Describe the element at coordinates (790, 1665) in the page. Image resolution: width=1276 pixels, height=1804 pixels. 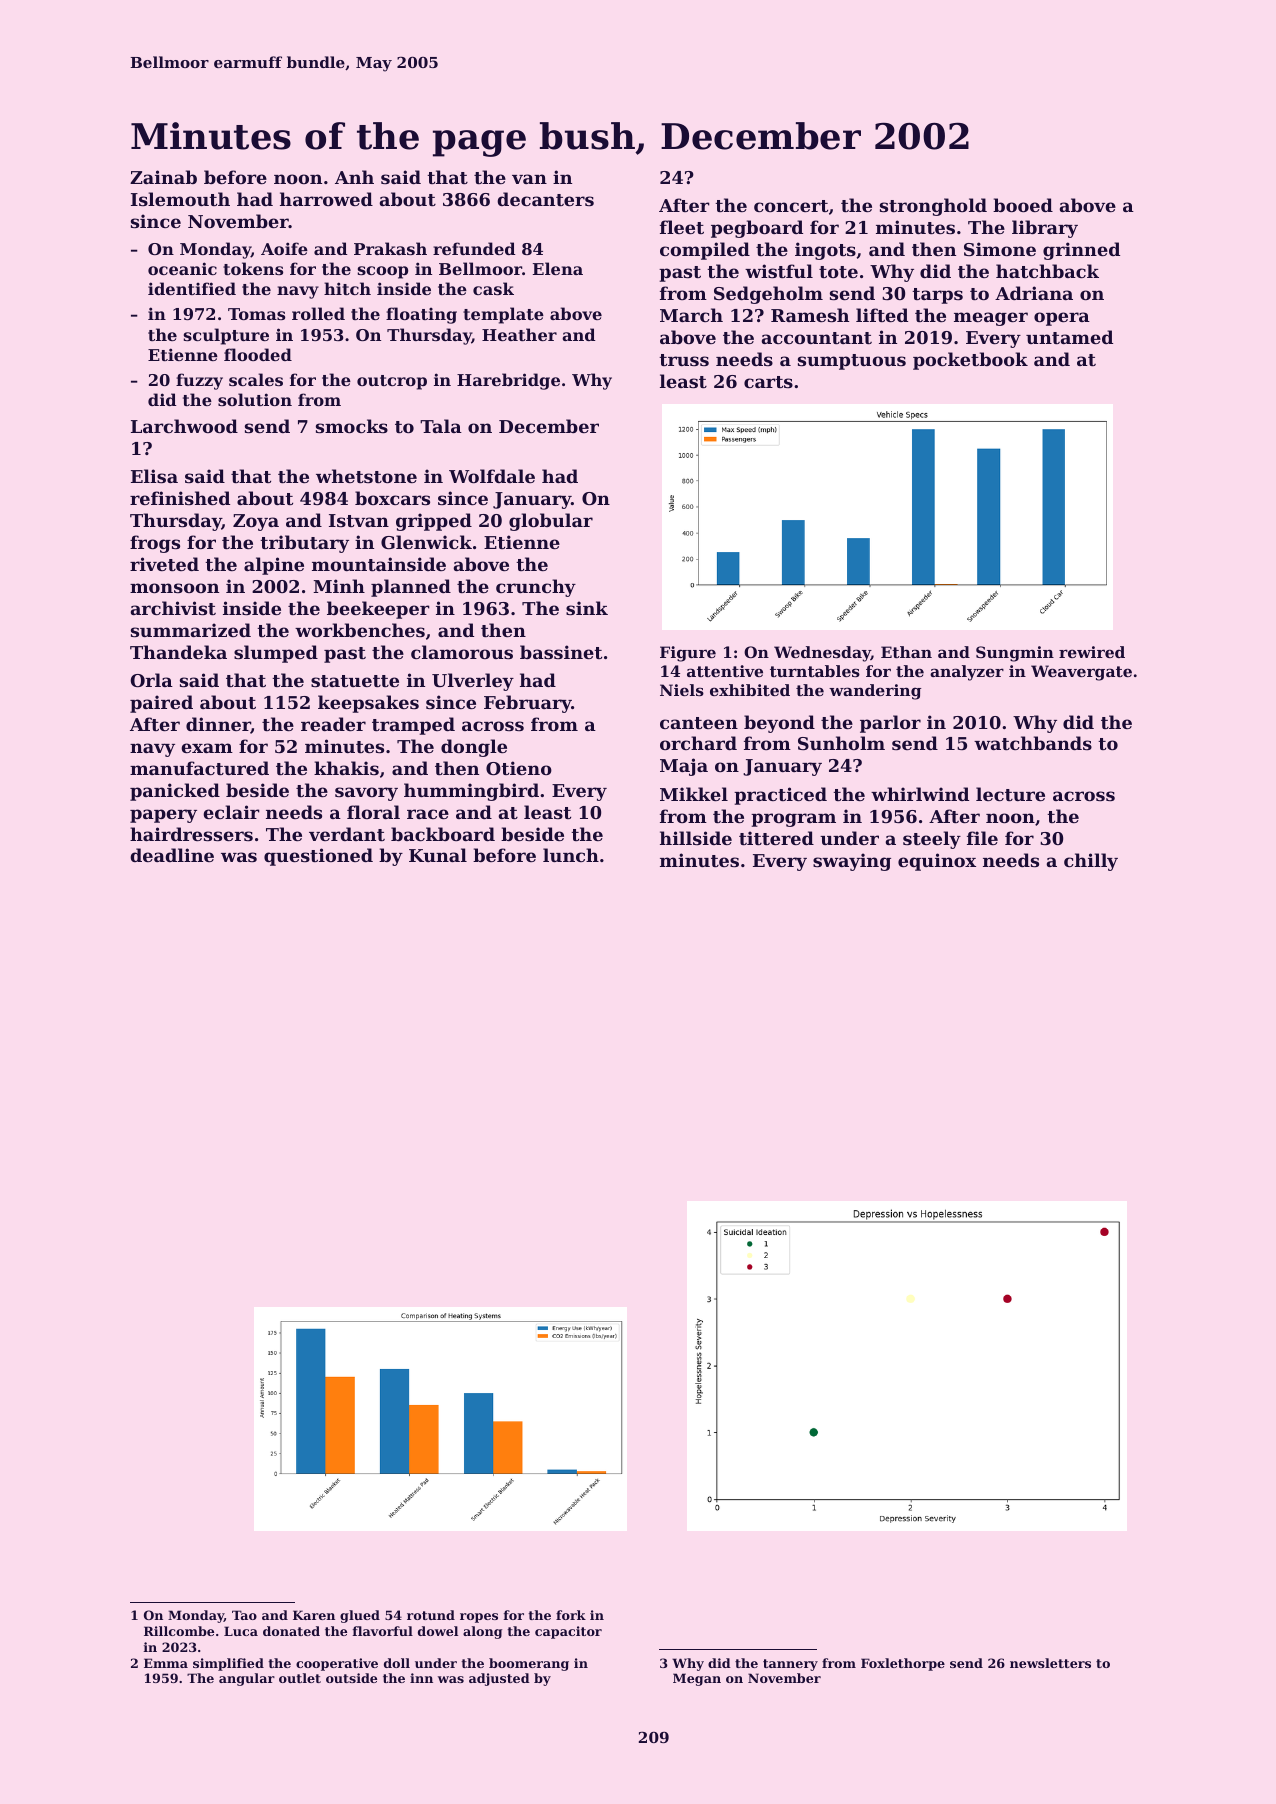
I see `tannery` at that location.
